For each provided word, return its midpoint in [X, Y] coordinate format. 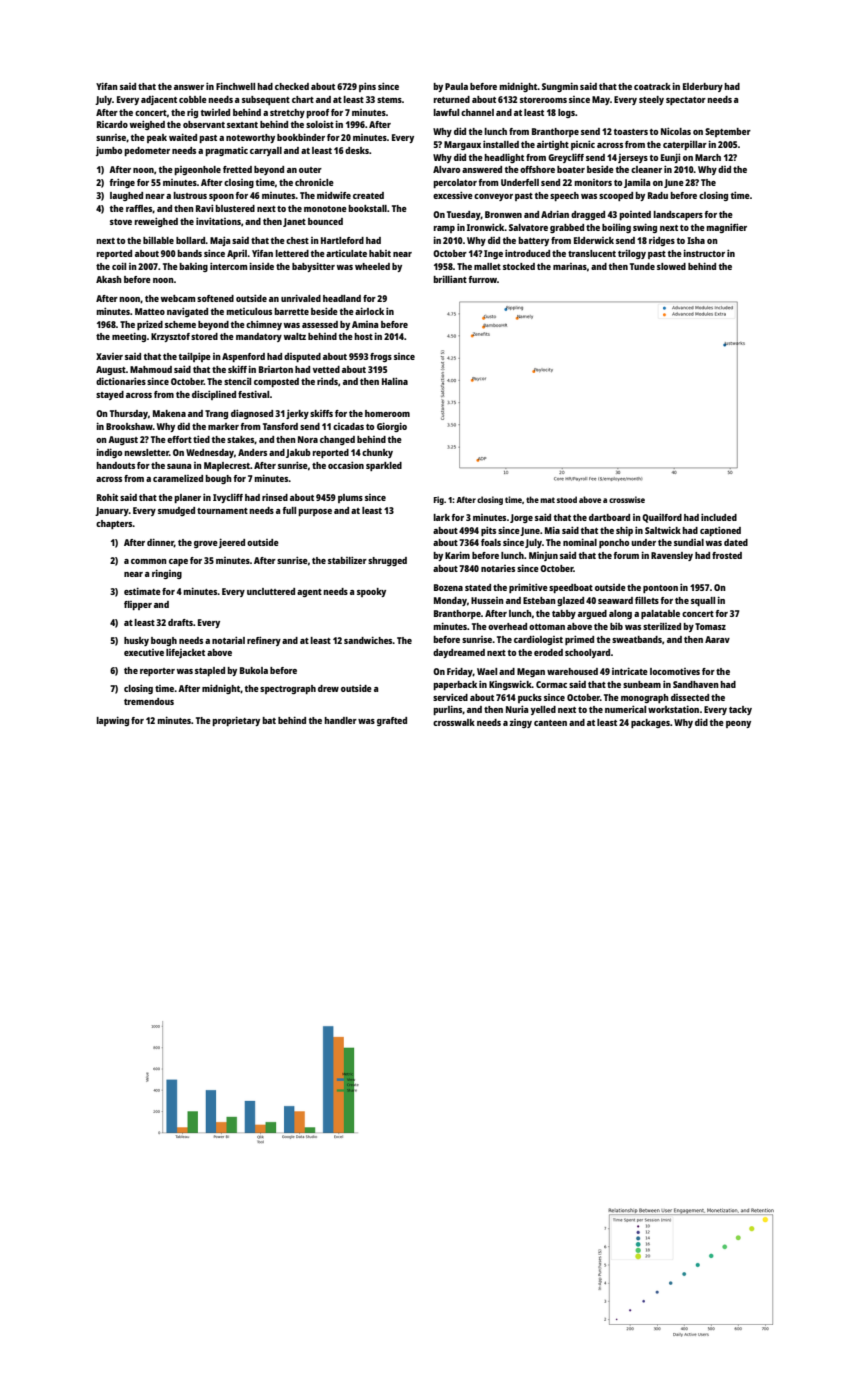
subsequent [266, 100]
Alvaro [446, 169]
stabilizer [347, 560]
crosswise [627, 499]
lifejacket [185, 653]
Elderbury [703, 87]
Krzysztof [170, 337]
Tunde [642, 266]
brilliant [450, 279]
